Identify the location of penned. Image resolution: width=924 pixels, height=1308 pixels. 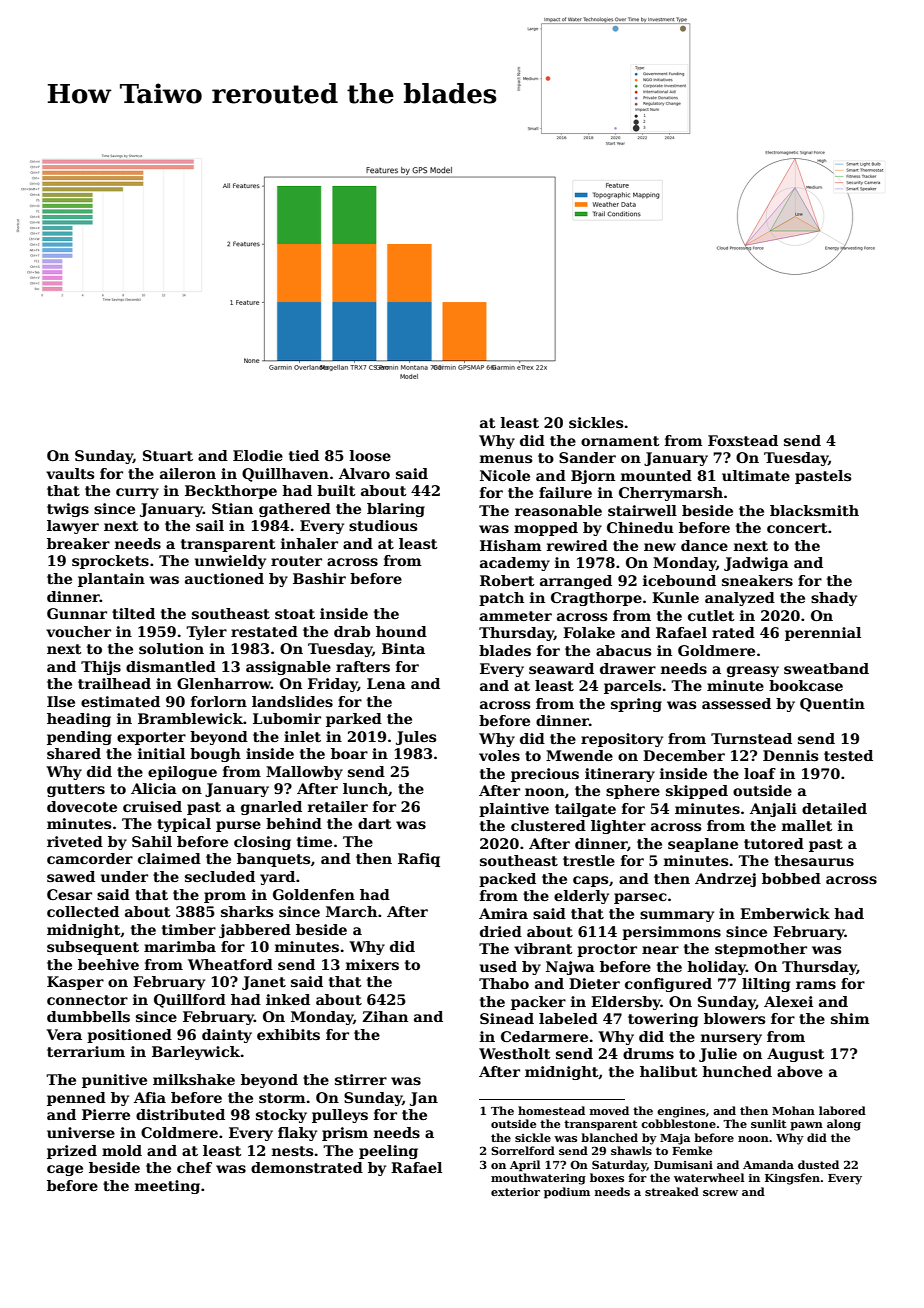
(76, 1099).
